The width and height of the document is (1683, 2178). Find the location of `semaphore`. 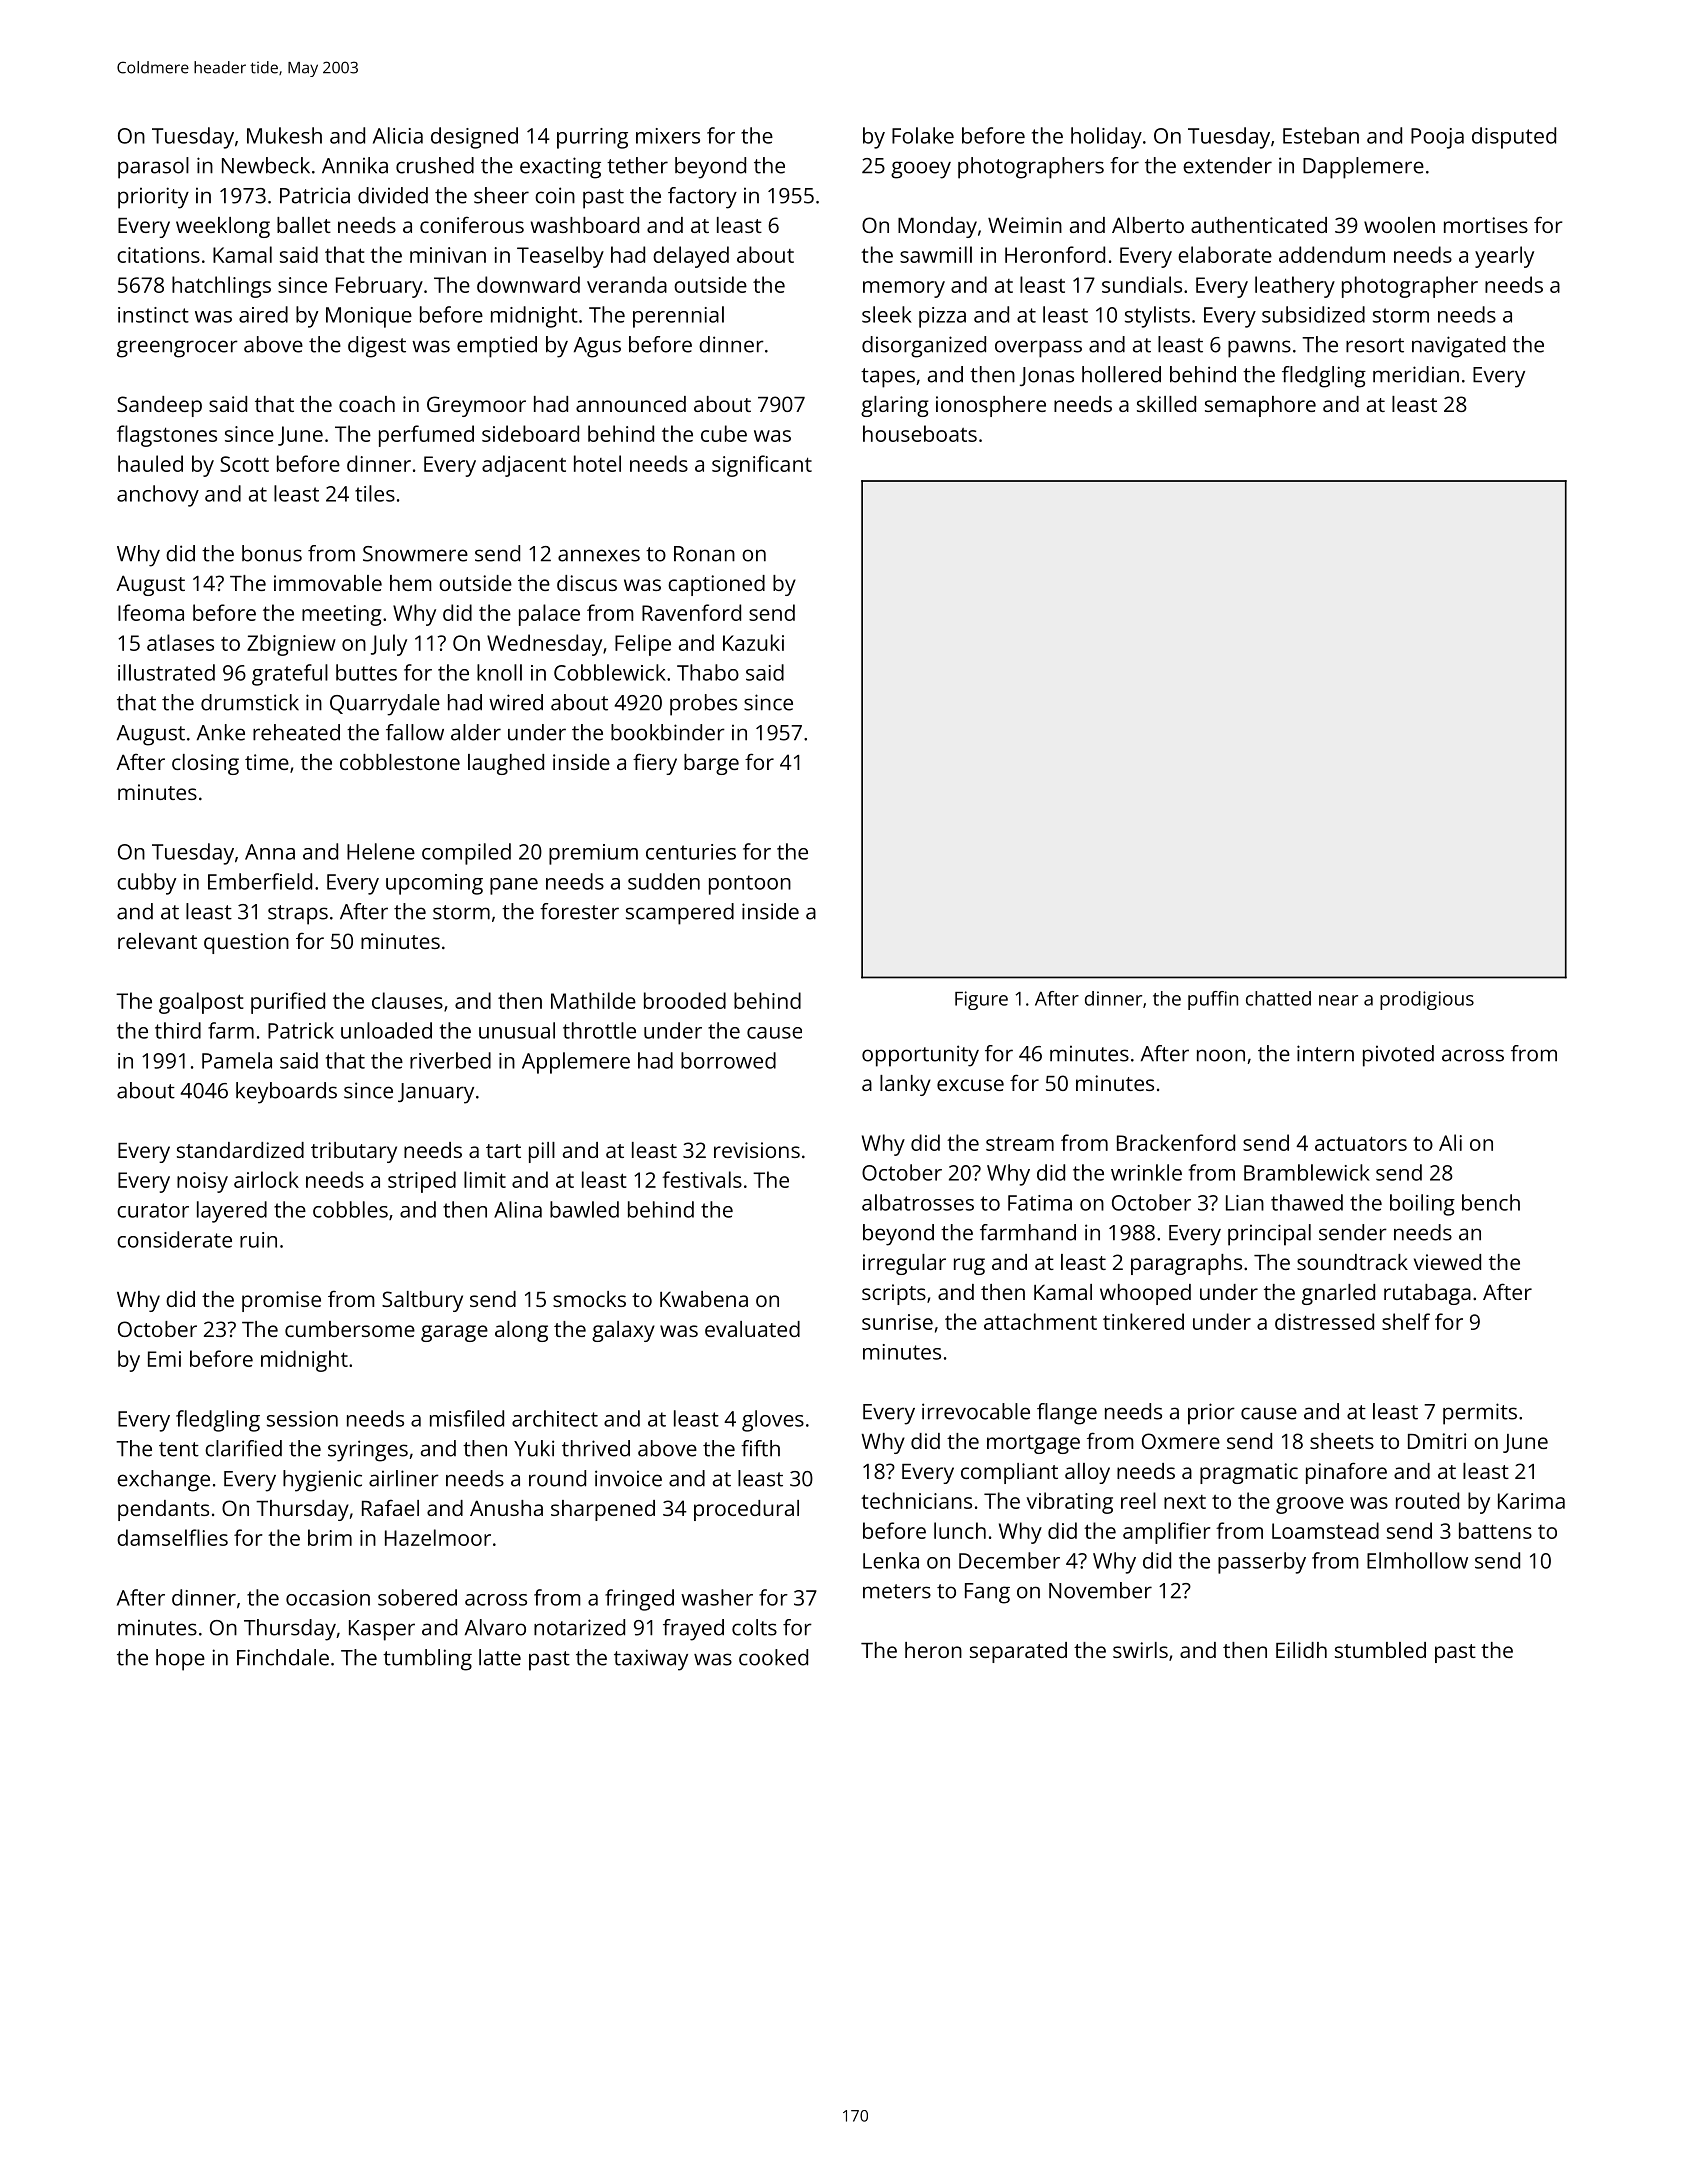

semaphore is located at coordinates (1260, 406).
